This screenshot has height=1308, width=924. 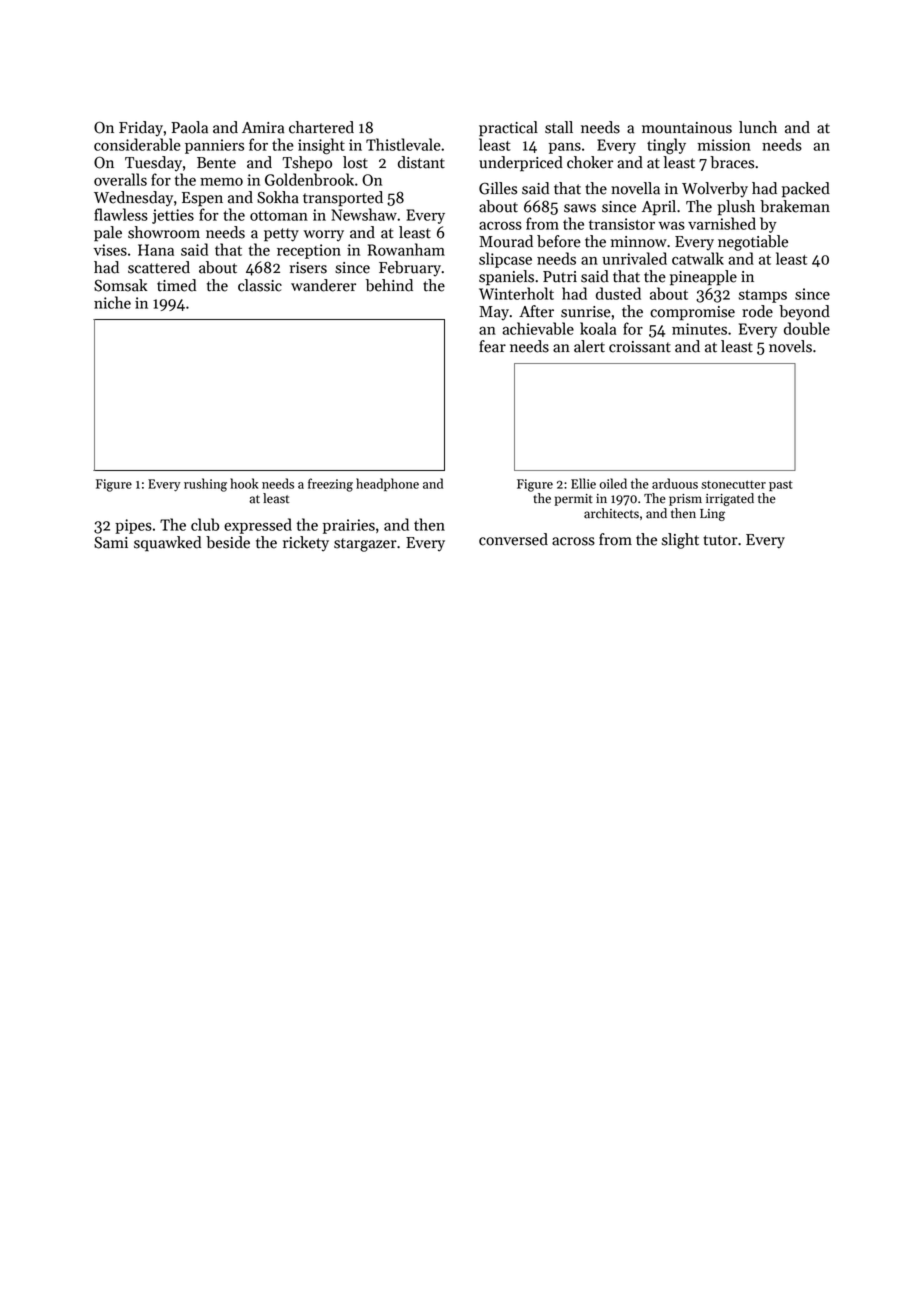 What do you see at coordinates (263, 128) in the screenshot?
I see `Amira` at bounding box center [263, 128].
